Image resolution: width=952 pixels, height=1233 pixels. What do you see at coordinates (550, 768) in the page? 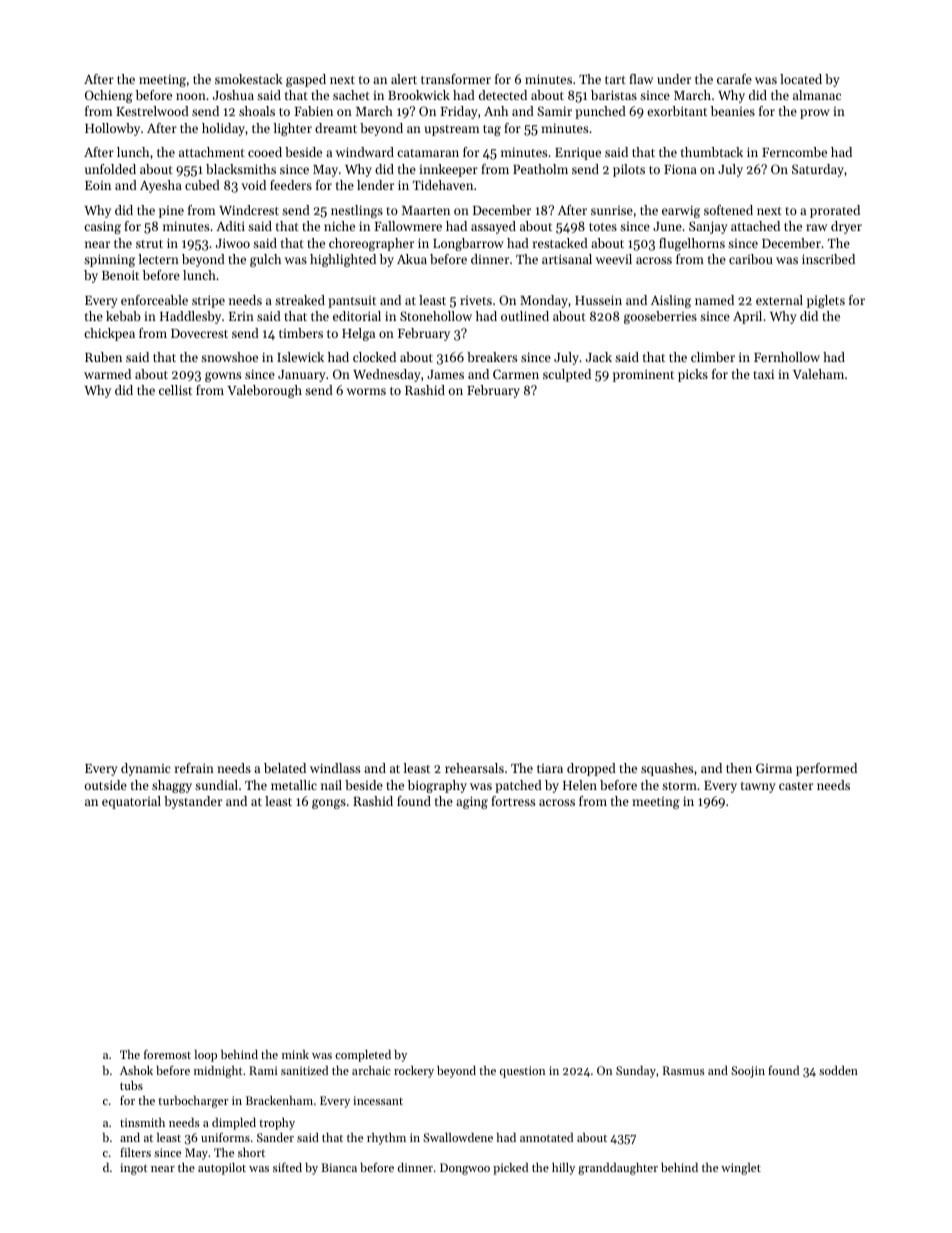
I see `tiara` at bounding box center [550, 768].
